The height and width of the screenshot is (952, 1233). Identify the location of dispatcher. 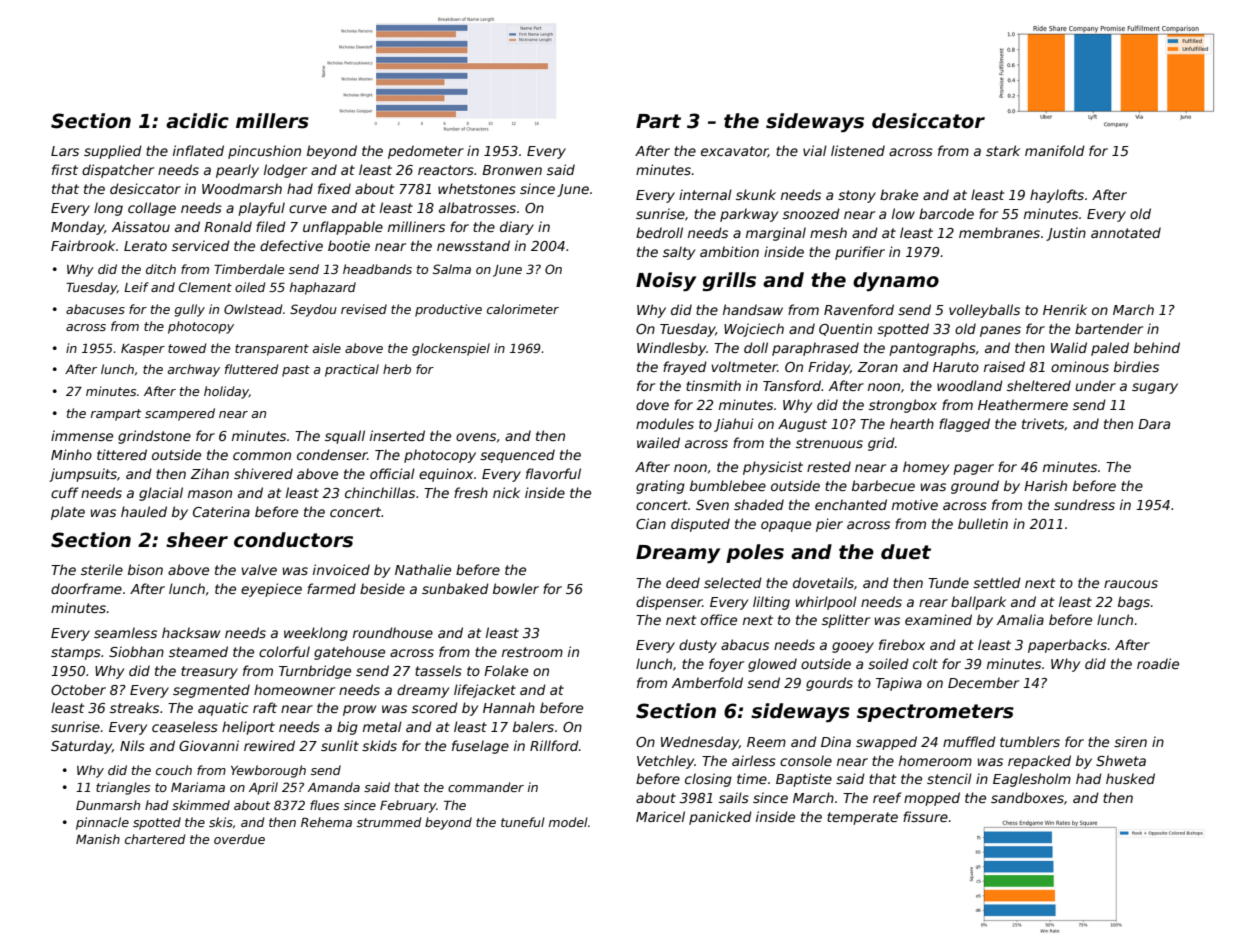
(118, 171).
